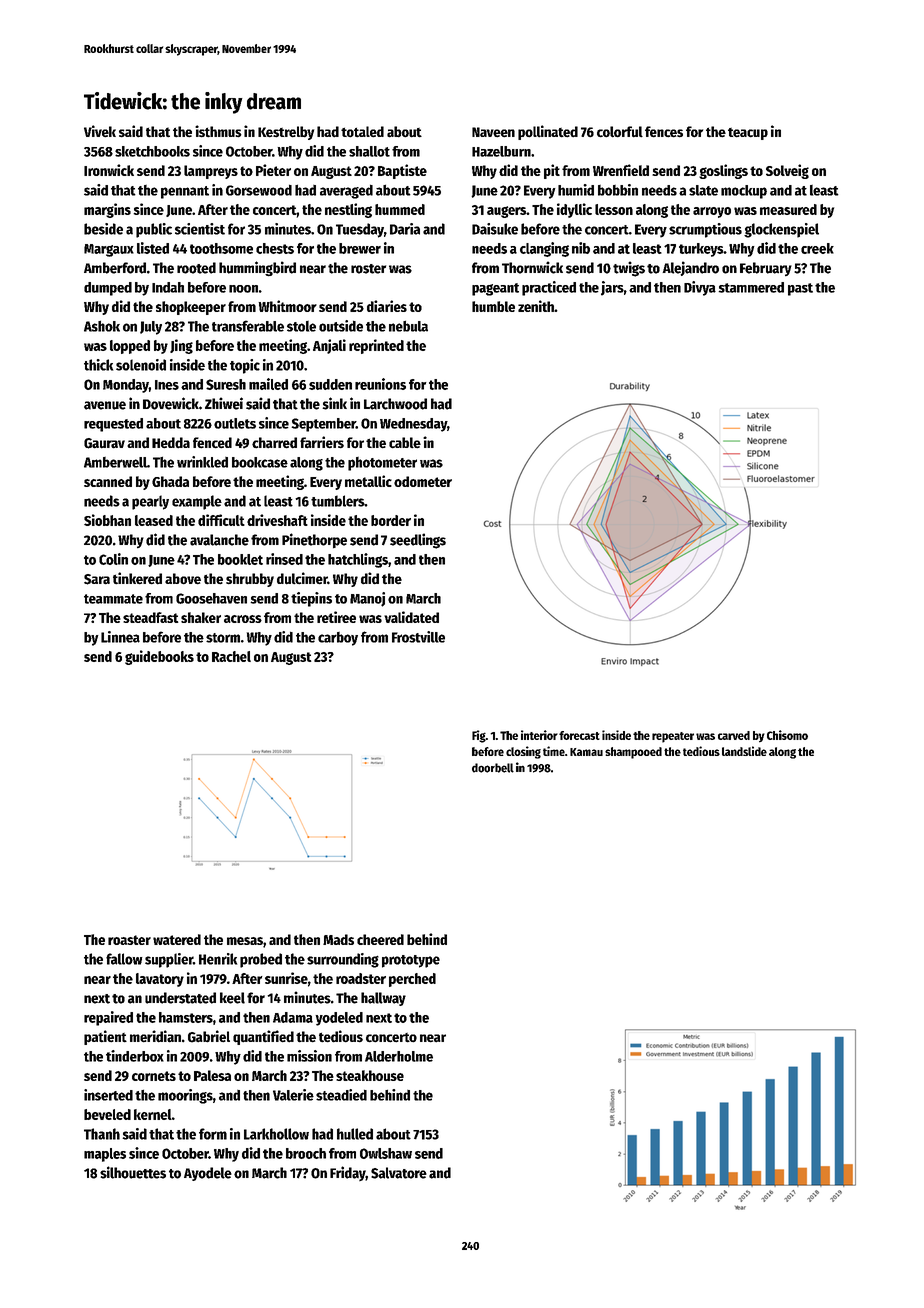 This image has width=924, height=1308. Describe the element at coordinates (744, 751) in the image. I see `landslide` at that location.
